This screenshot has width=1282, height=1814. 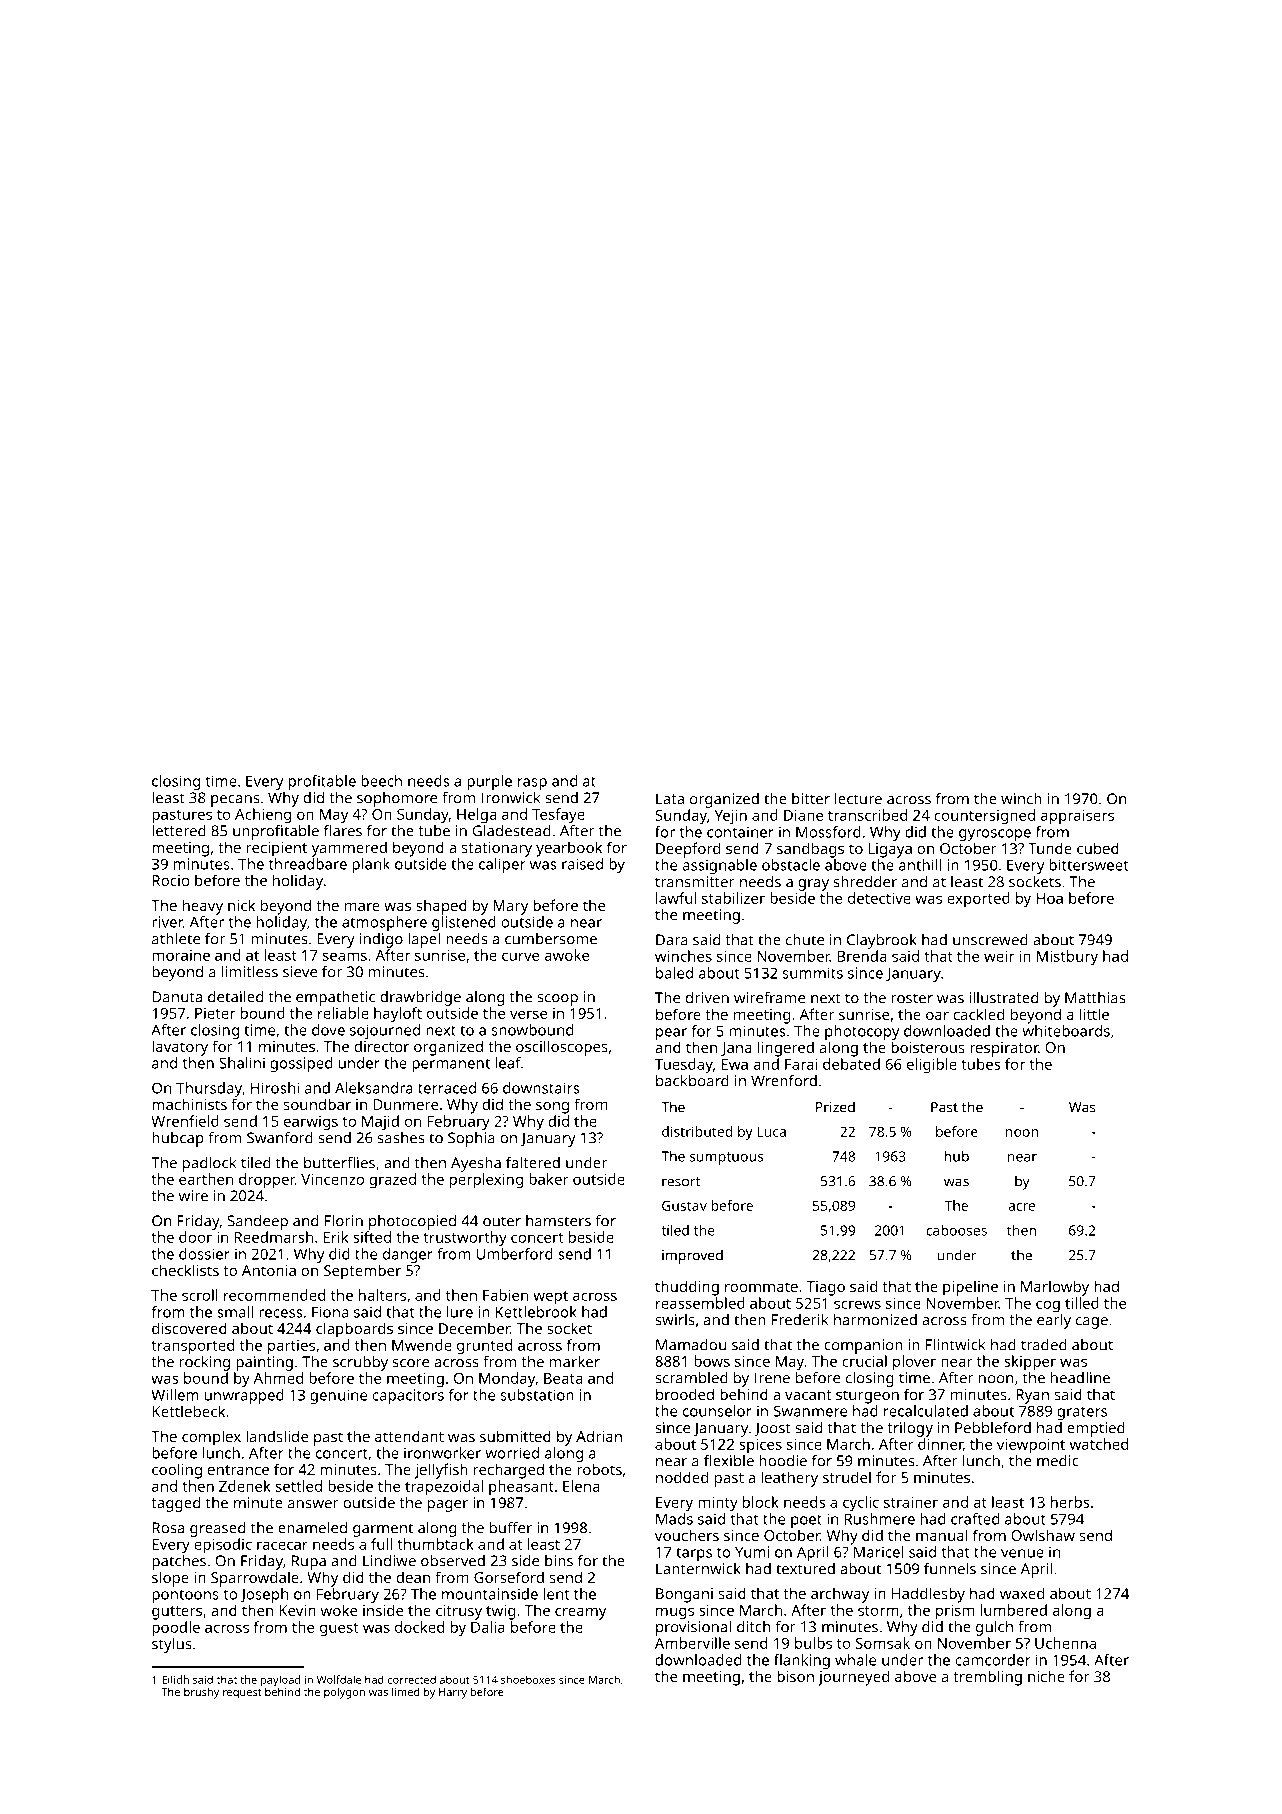 What do you see at coordinates (978, 900) in the screenshot?
I see `exported` at bounding box center [978, 900].
